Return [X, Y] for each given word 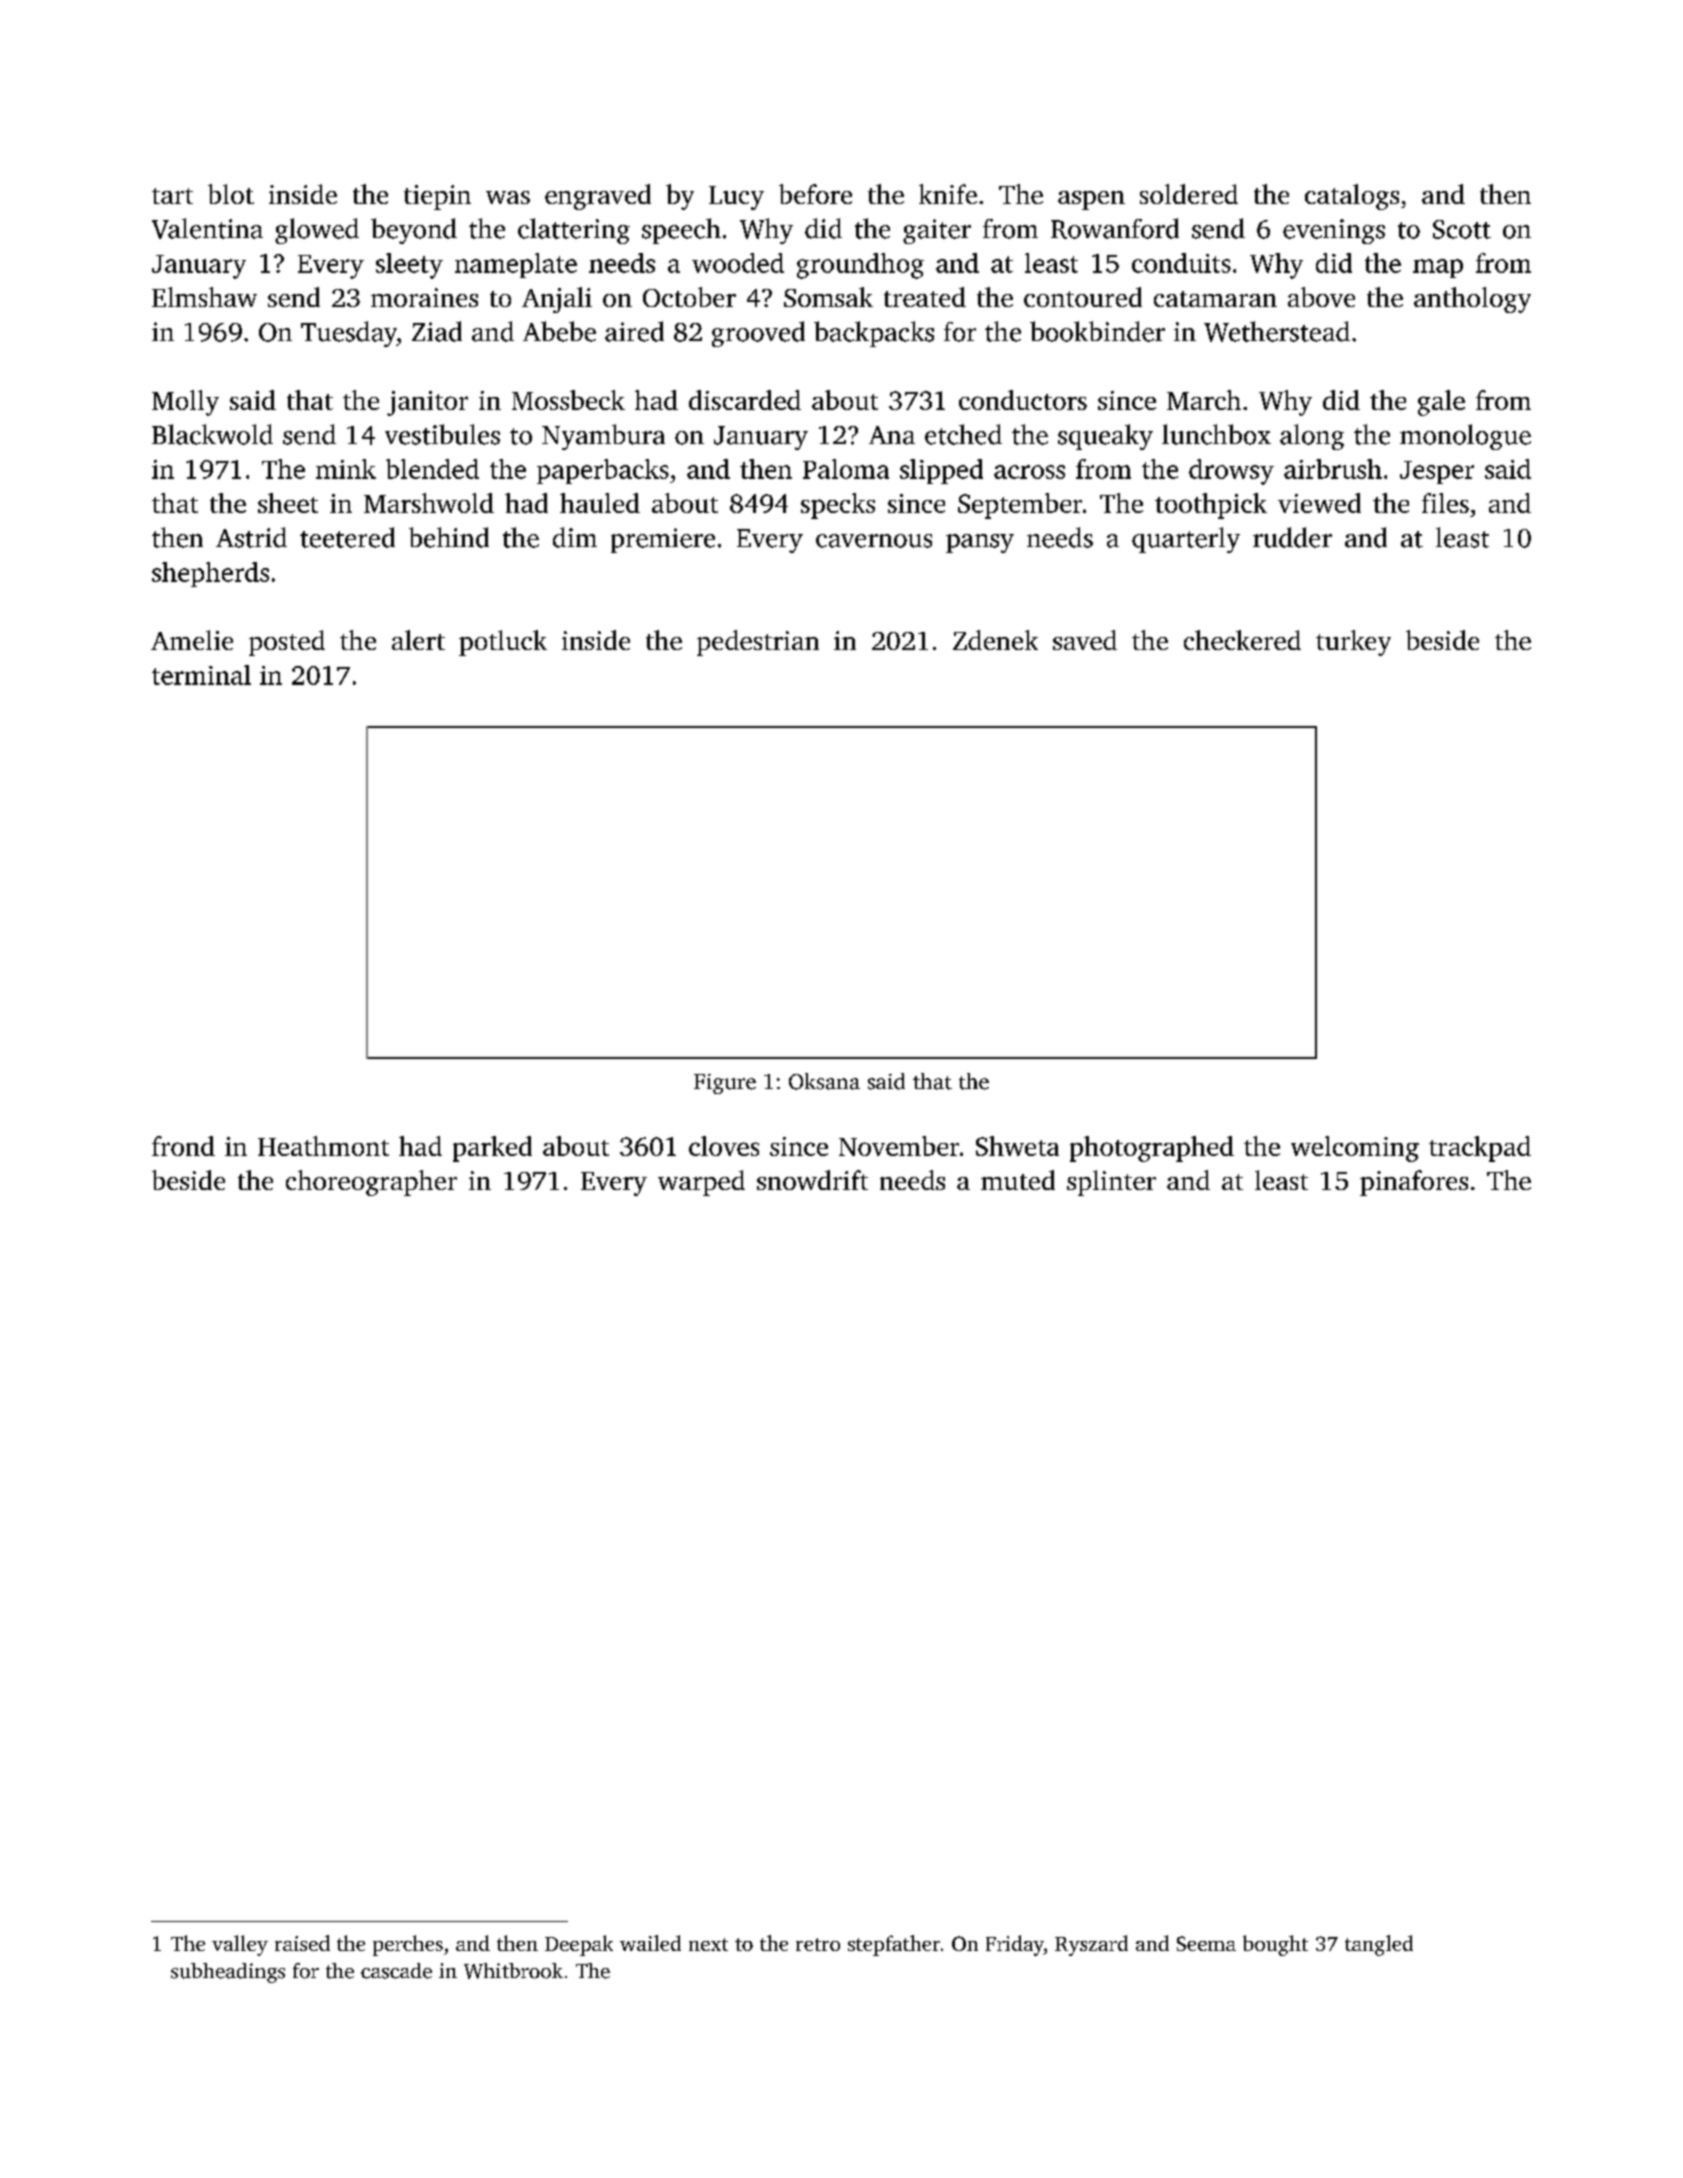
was [508, 197]
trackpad [1480, 1149]
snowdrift [812, 1180]
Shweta [1017, 1146]
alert [418, 640]
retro [818, 1944]
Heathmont [323, 1146]
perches [408, 1945]
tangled [1379, 1945]
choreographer [371, 1183]
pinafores [1414, 1183]
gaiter [937, 231]
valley [240, 1945]
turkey [1353, 643]
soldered [1189, 194]
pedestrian [758, 643]
